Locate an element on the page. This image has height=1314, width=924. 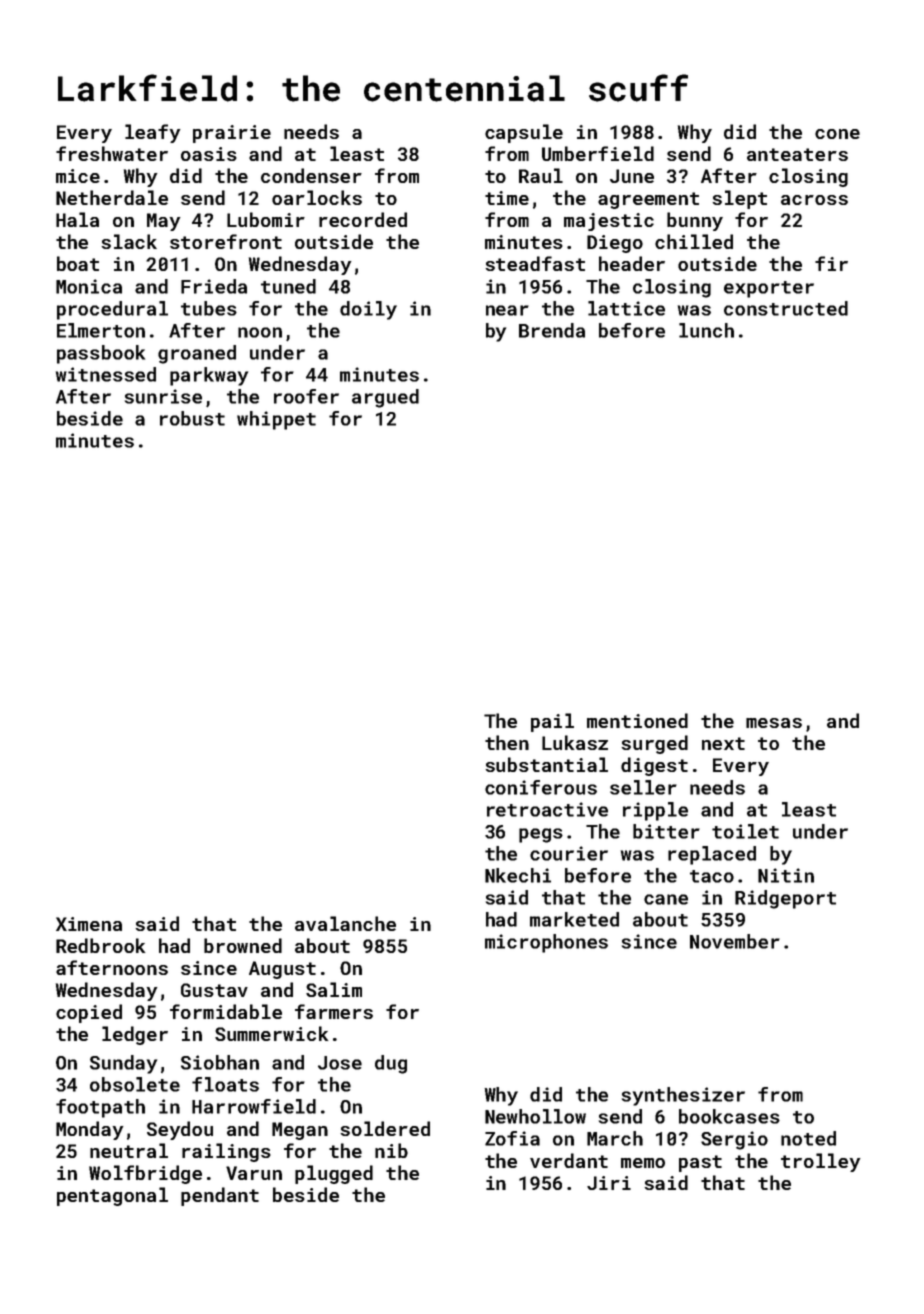
exporter is located at coordinates (769, 289).
